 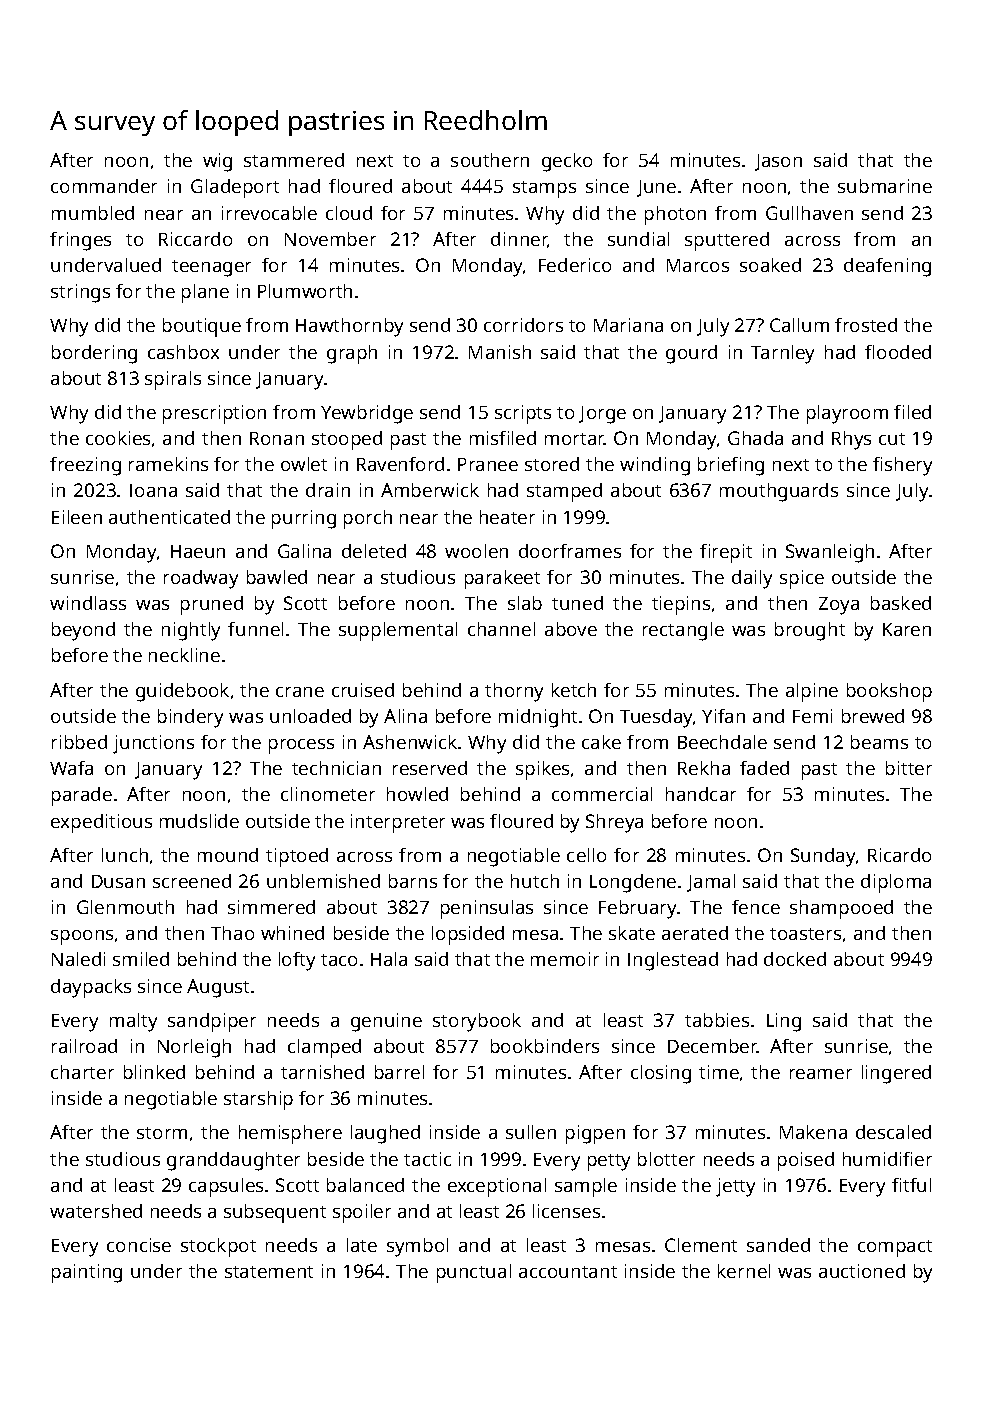 I want to click on cello, so click(x=586, y=855).
